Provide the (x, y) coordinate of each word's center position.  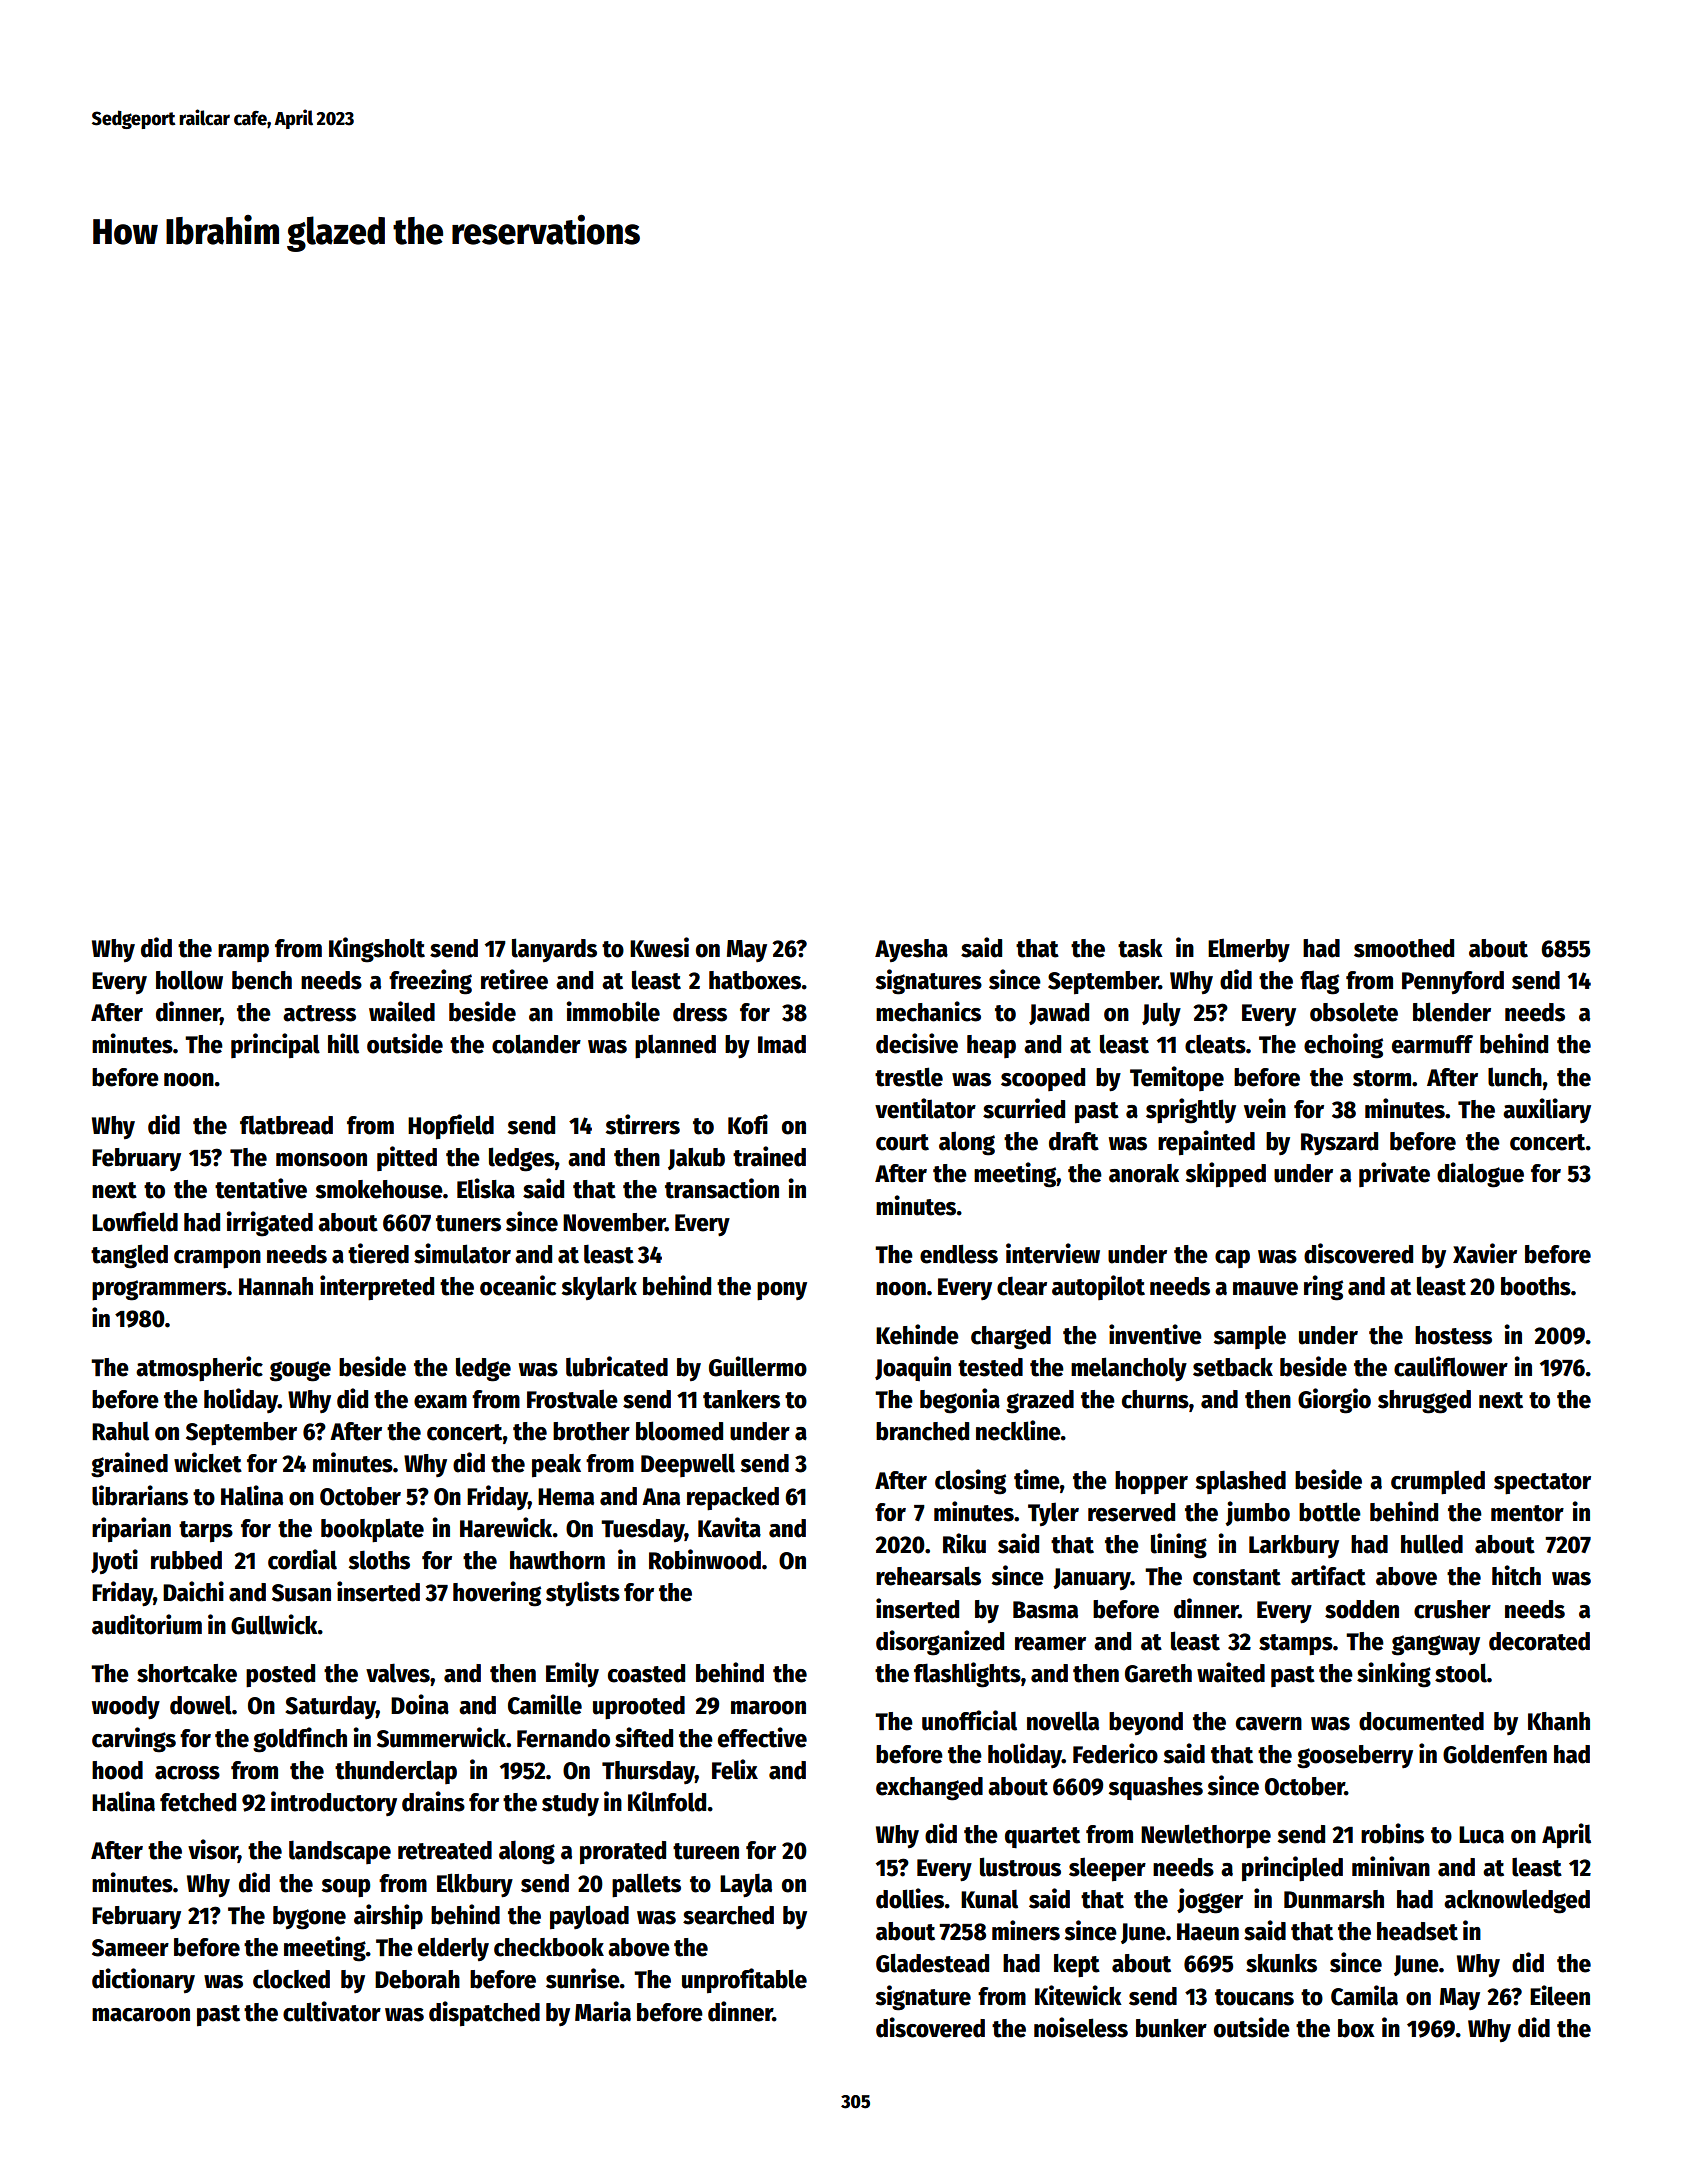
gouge (300, 1371)
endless (959, 1254)
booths (1536, 1286)
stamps (1296, 1645)
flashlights (967, 1675)
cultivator (332, 2011)
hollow (189, 980)
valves (398, 1673)
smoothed (1404, 948)
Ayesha (911, 950)
